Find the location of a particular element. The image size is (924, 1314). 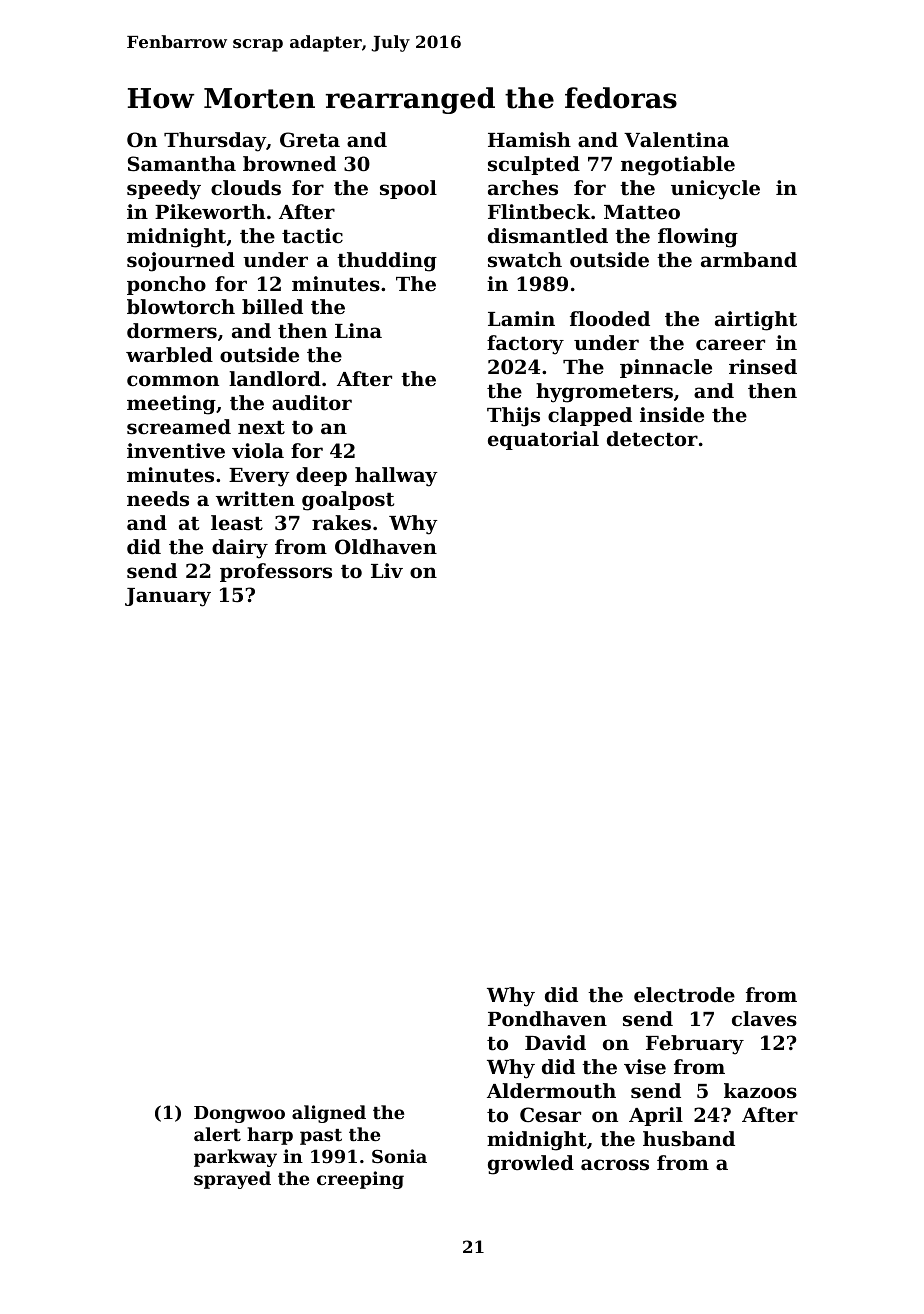

hallway is located at coordinates (396, 477).
